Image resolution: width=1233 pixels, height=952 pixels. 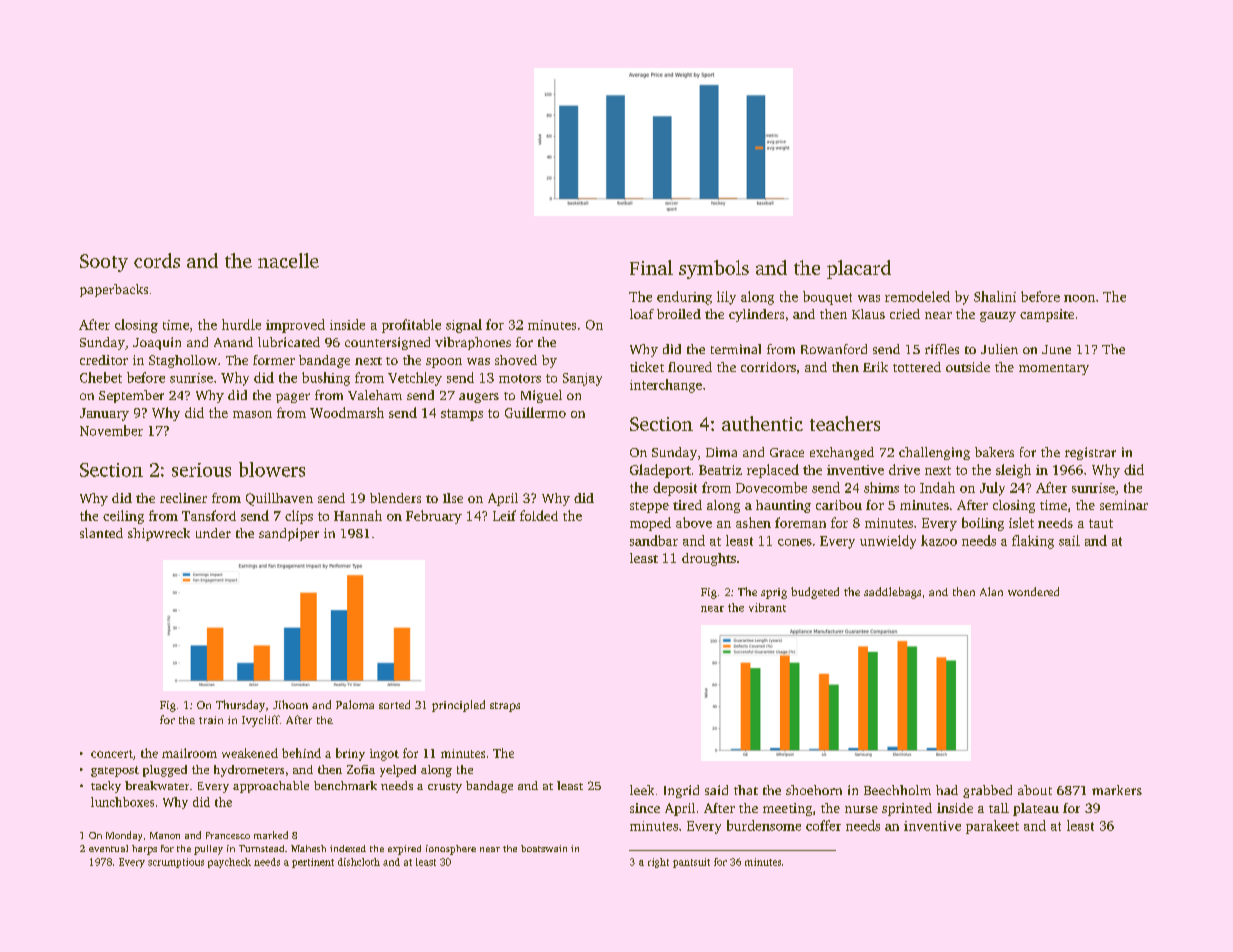 I want to click on floured, so click(x=690, y=367).
